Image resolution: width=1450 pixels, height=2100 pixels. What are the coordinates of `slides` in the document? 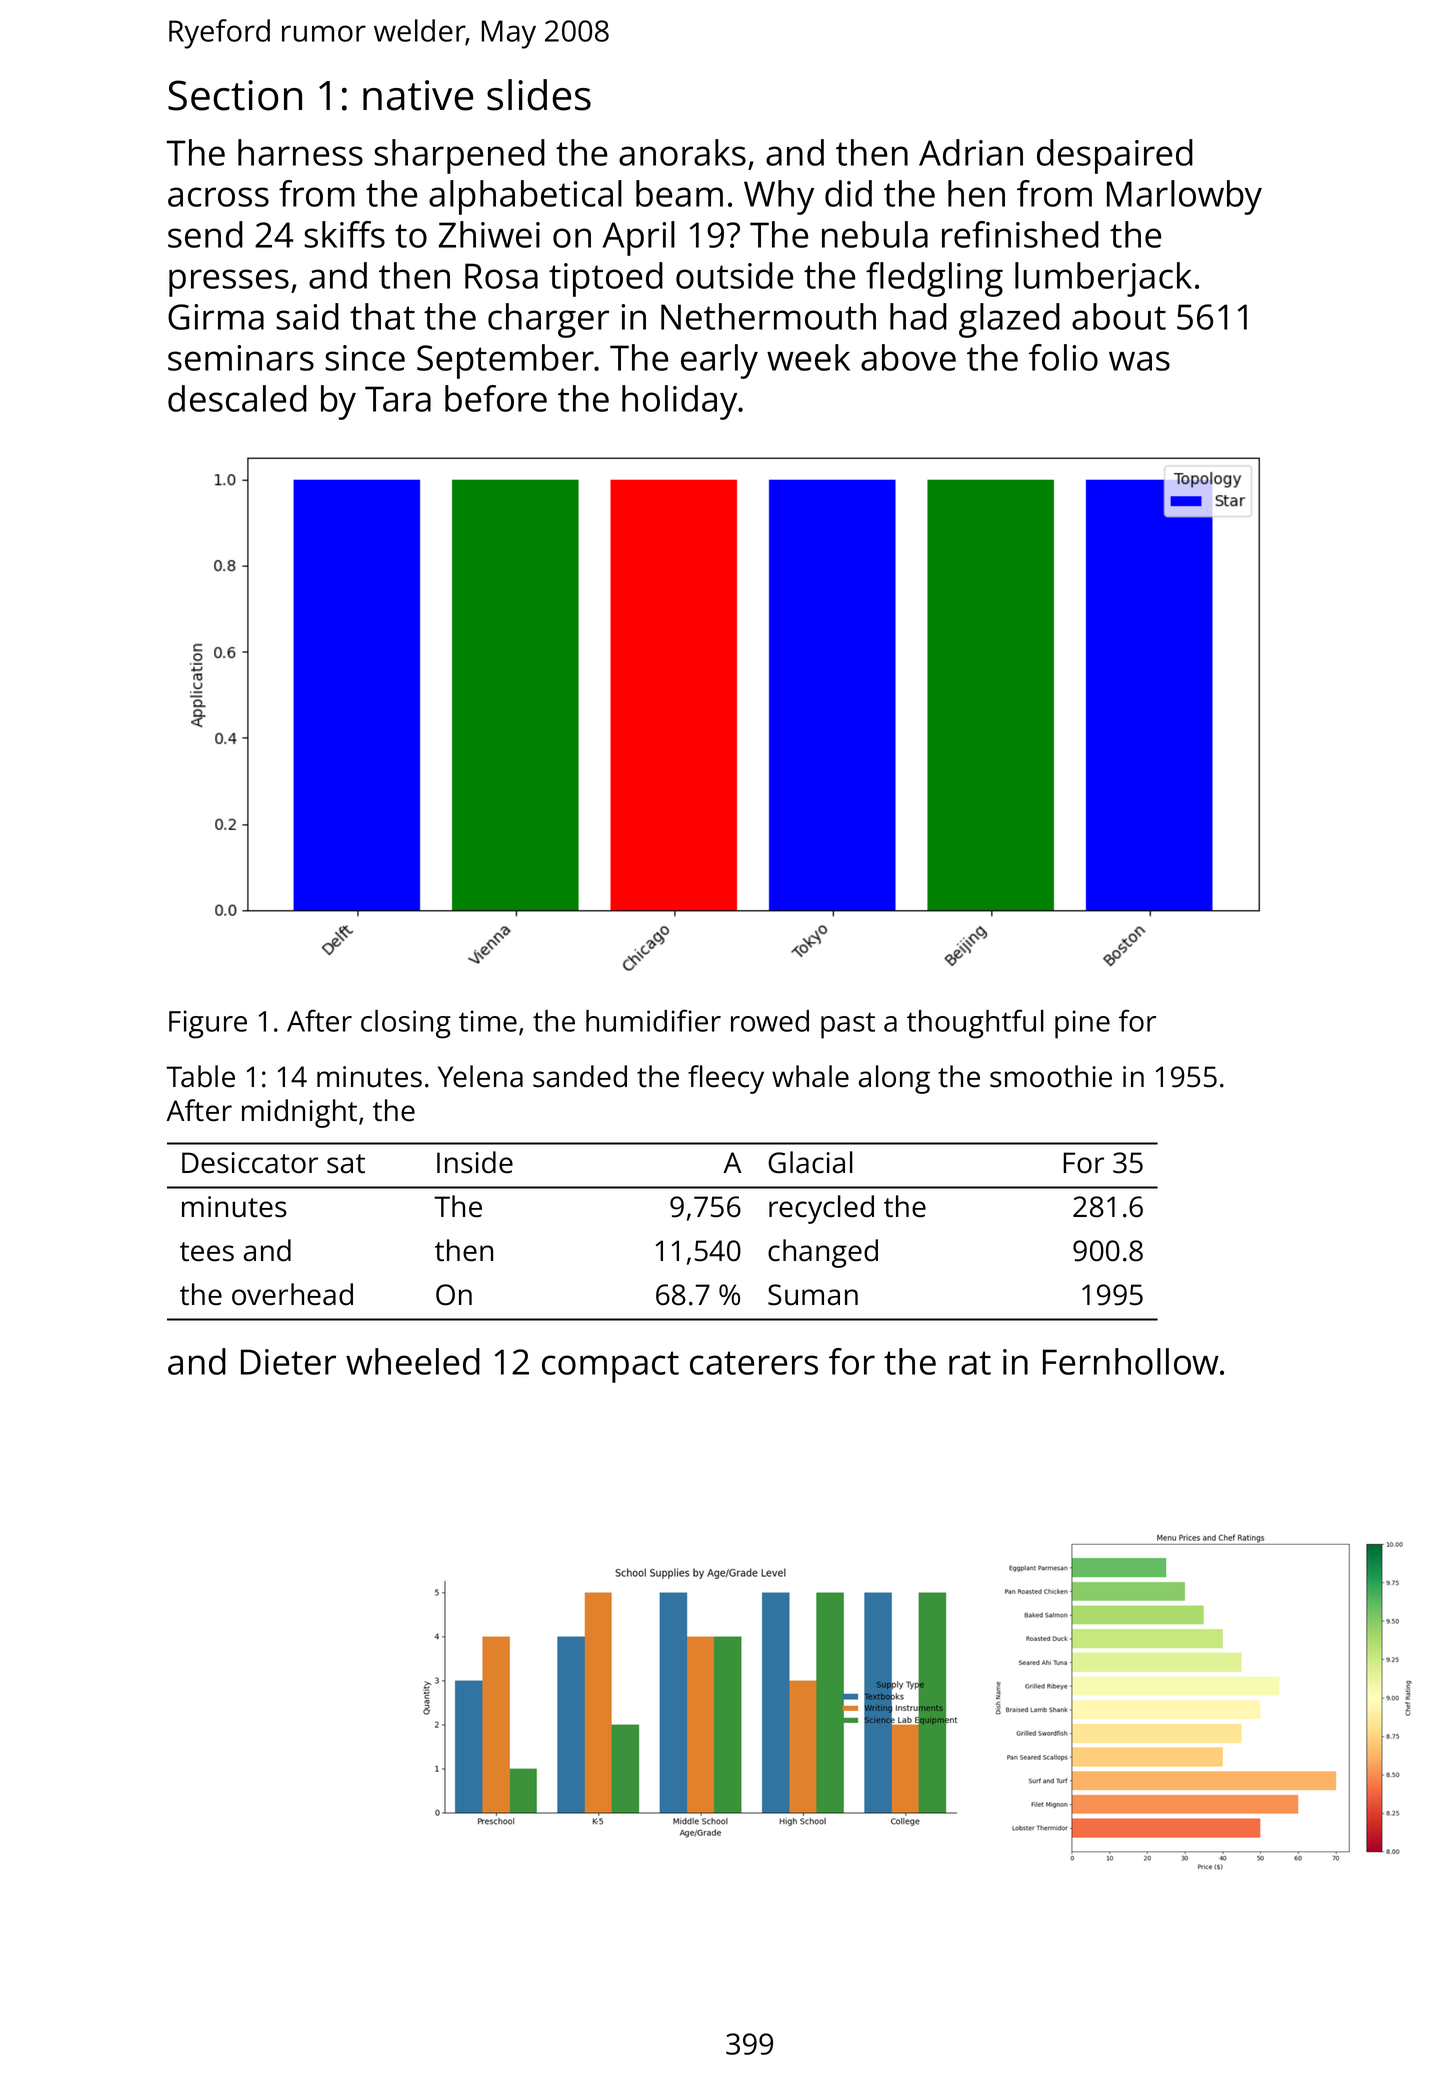 It's located at (539, 95).
